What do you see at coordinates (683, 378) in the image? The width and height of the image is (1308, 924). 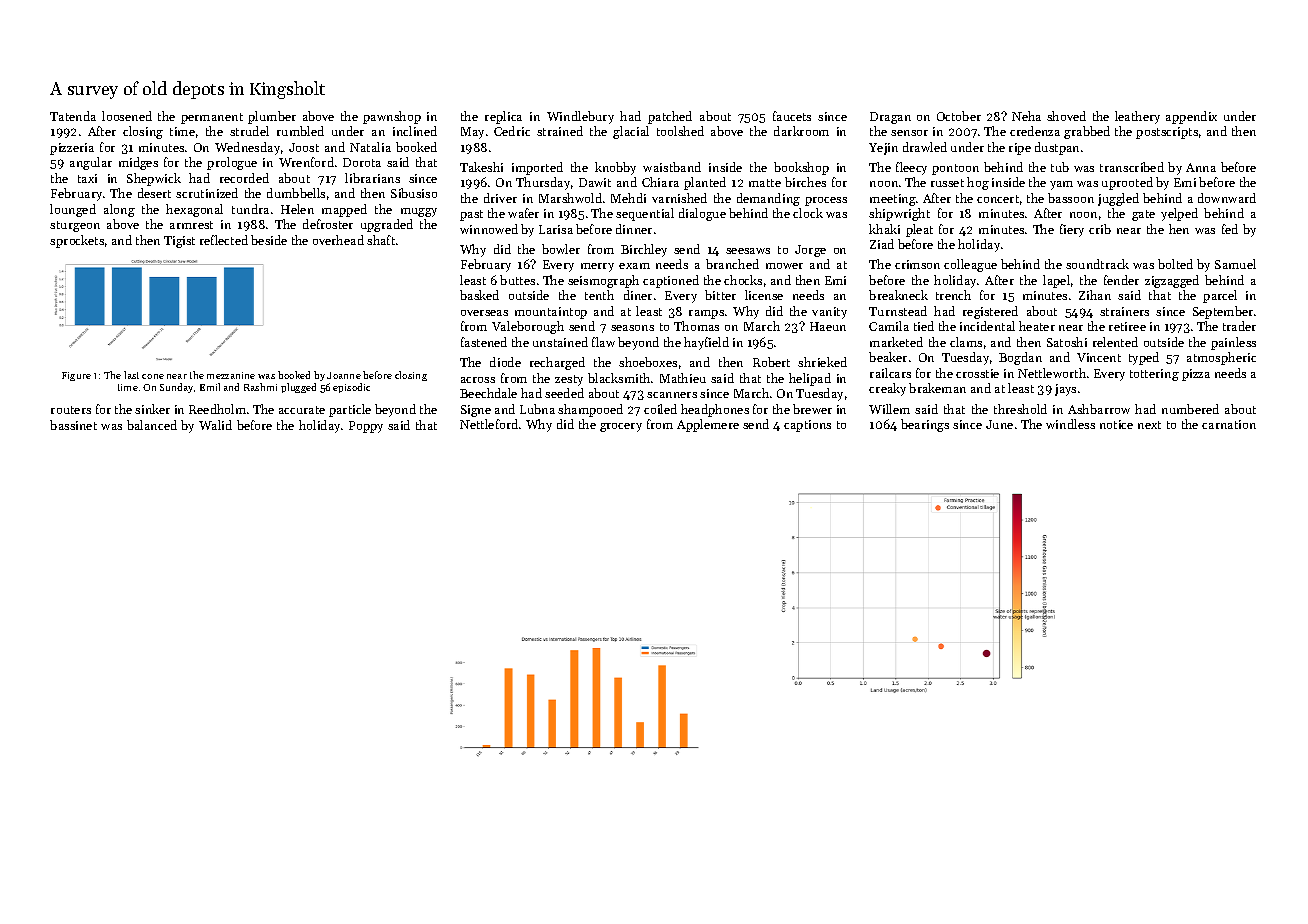 I see `Mathieu` at bounding box center [683, 378].
